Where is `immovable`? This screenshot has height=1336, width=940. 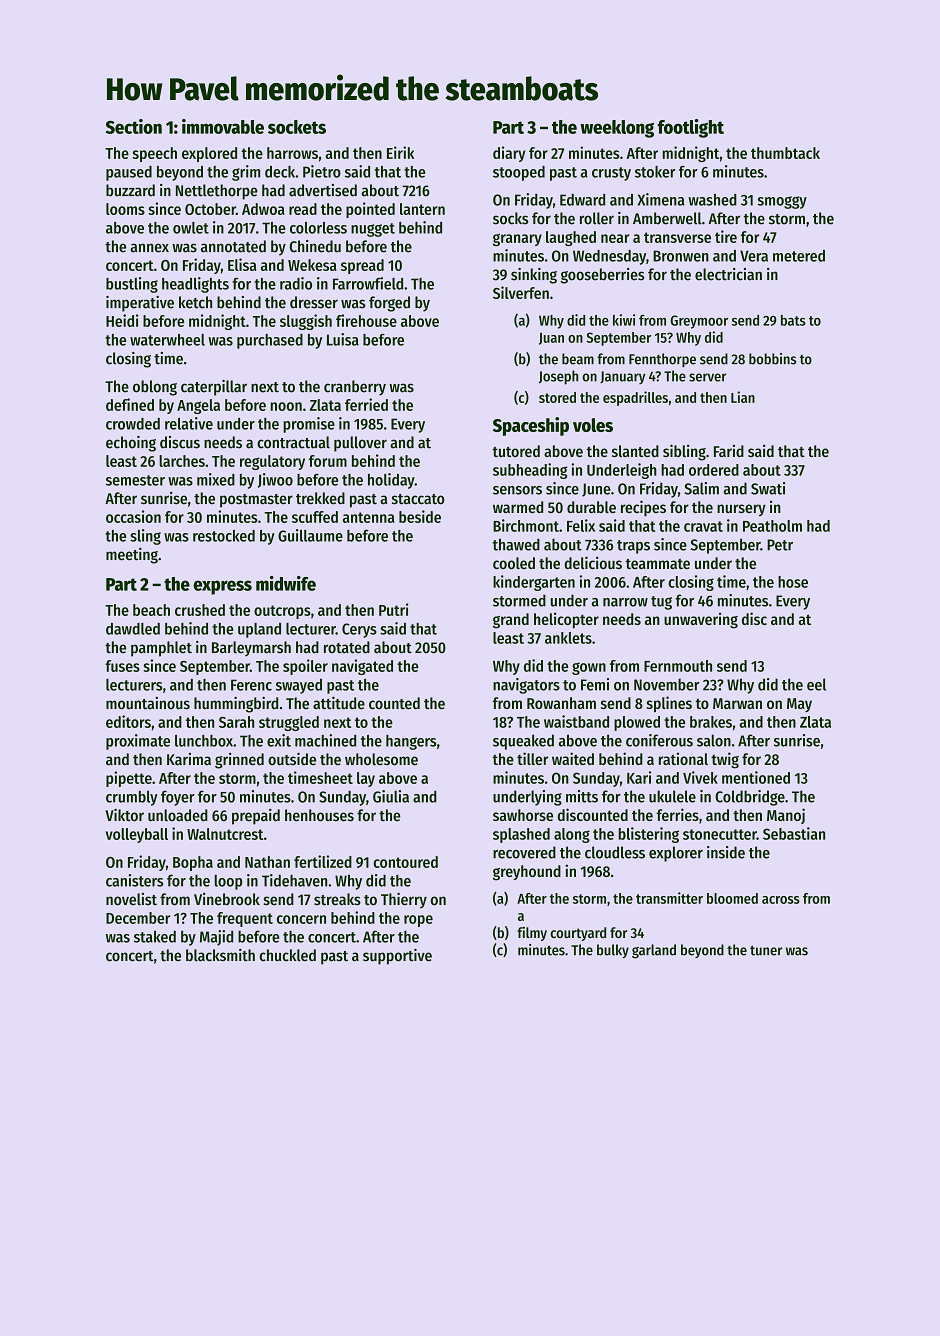 immovable is located at coordinates (223, 126).
